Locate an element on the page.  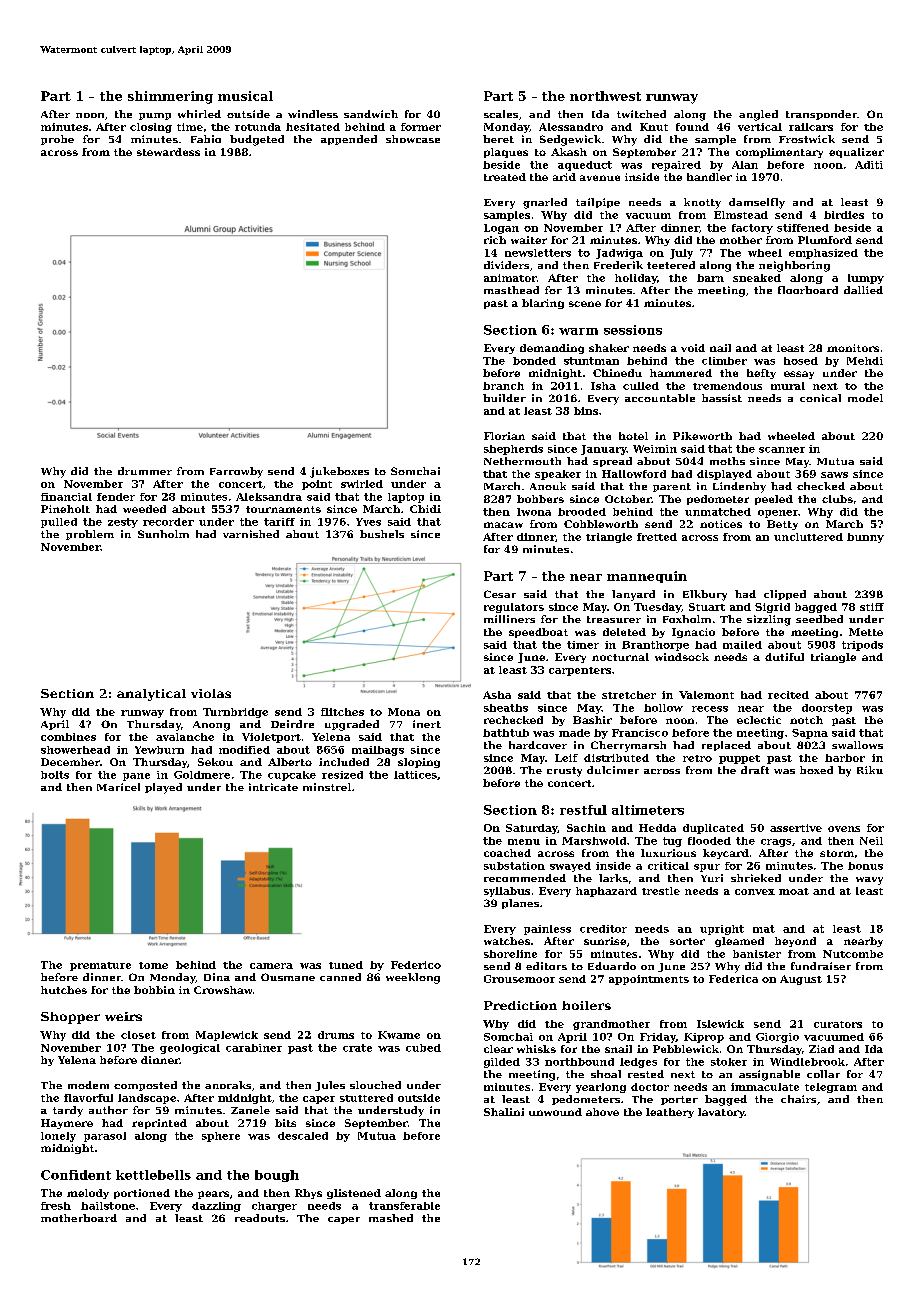
problem is located at coordinates (90, 535).
